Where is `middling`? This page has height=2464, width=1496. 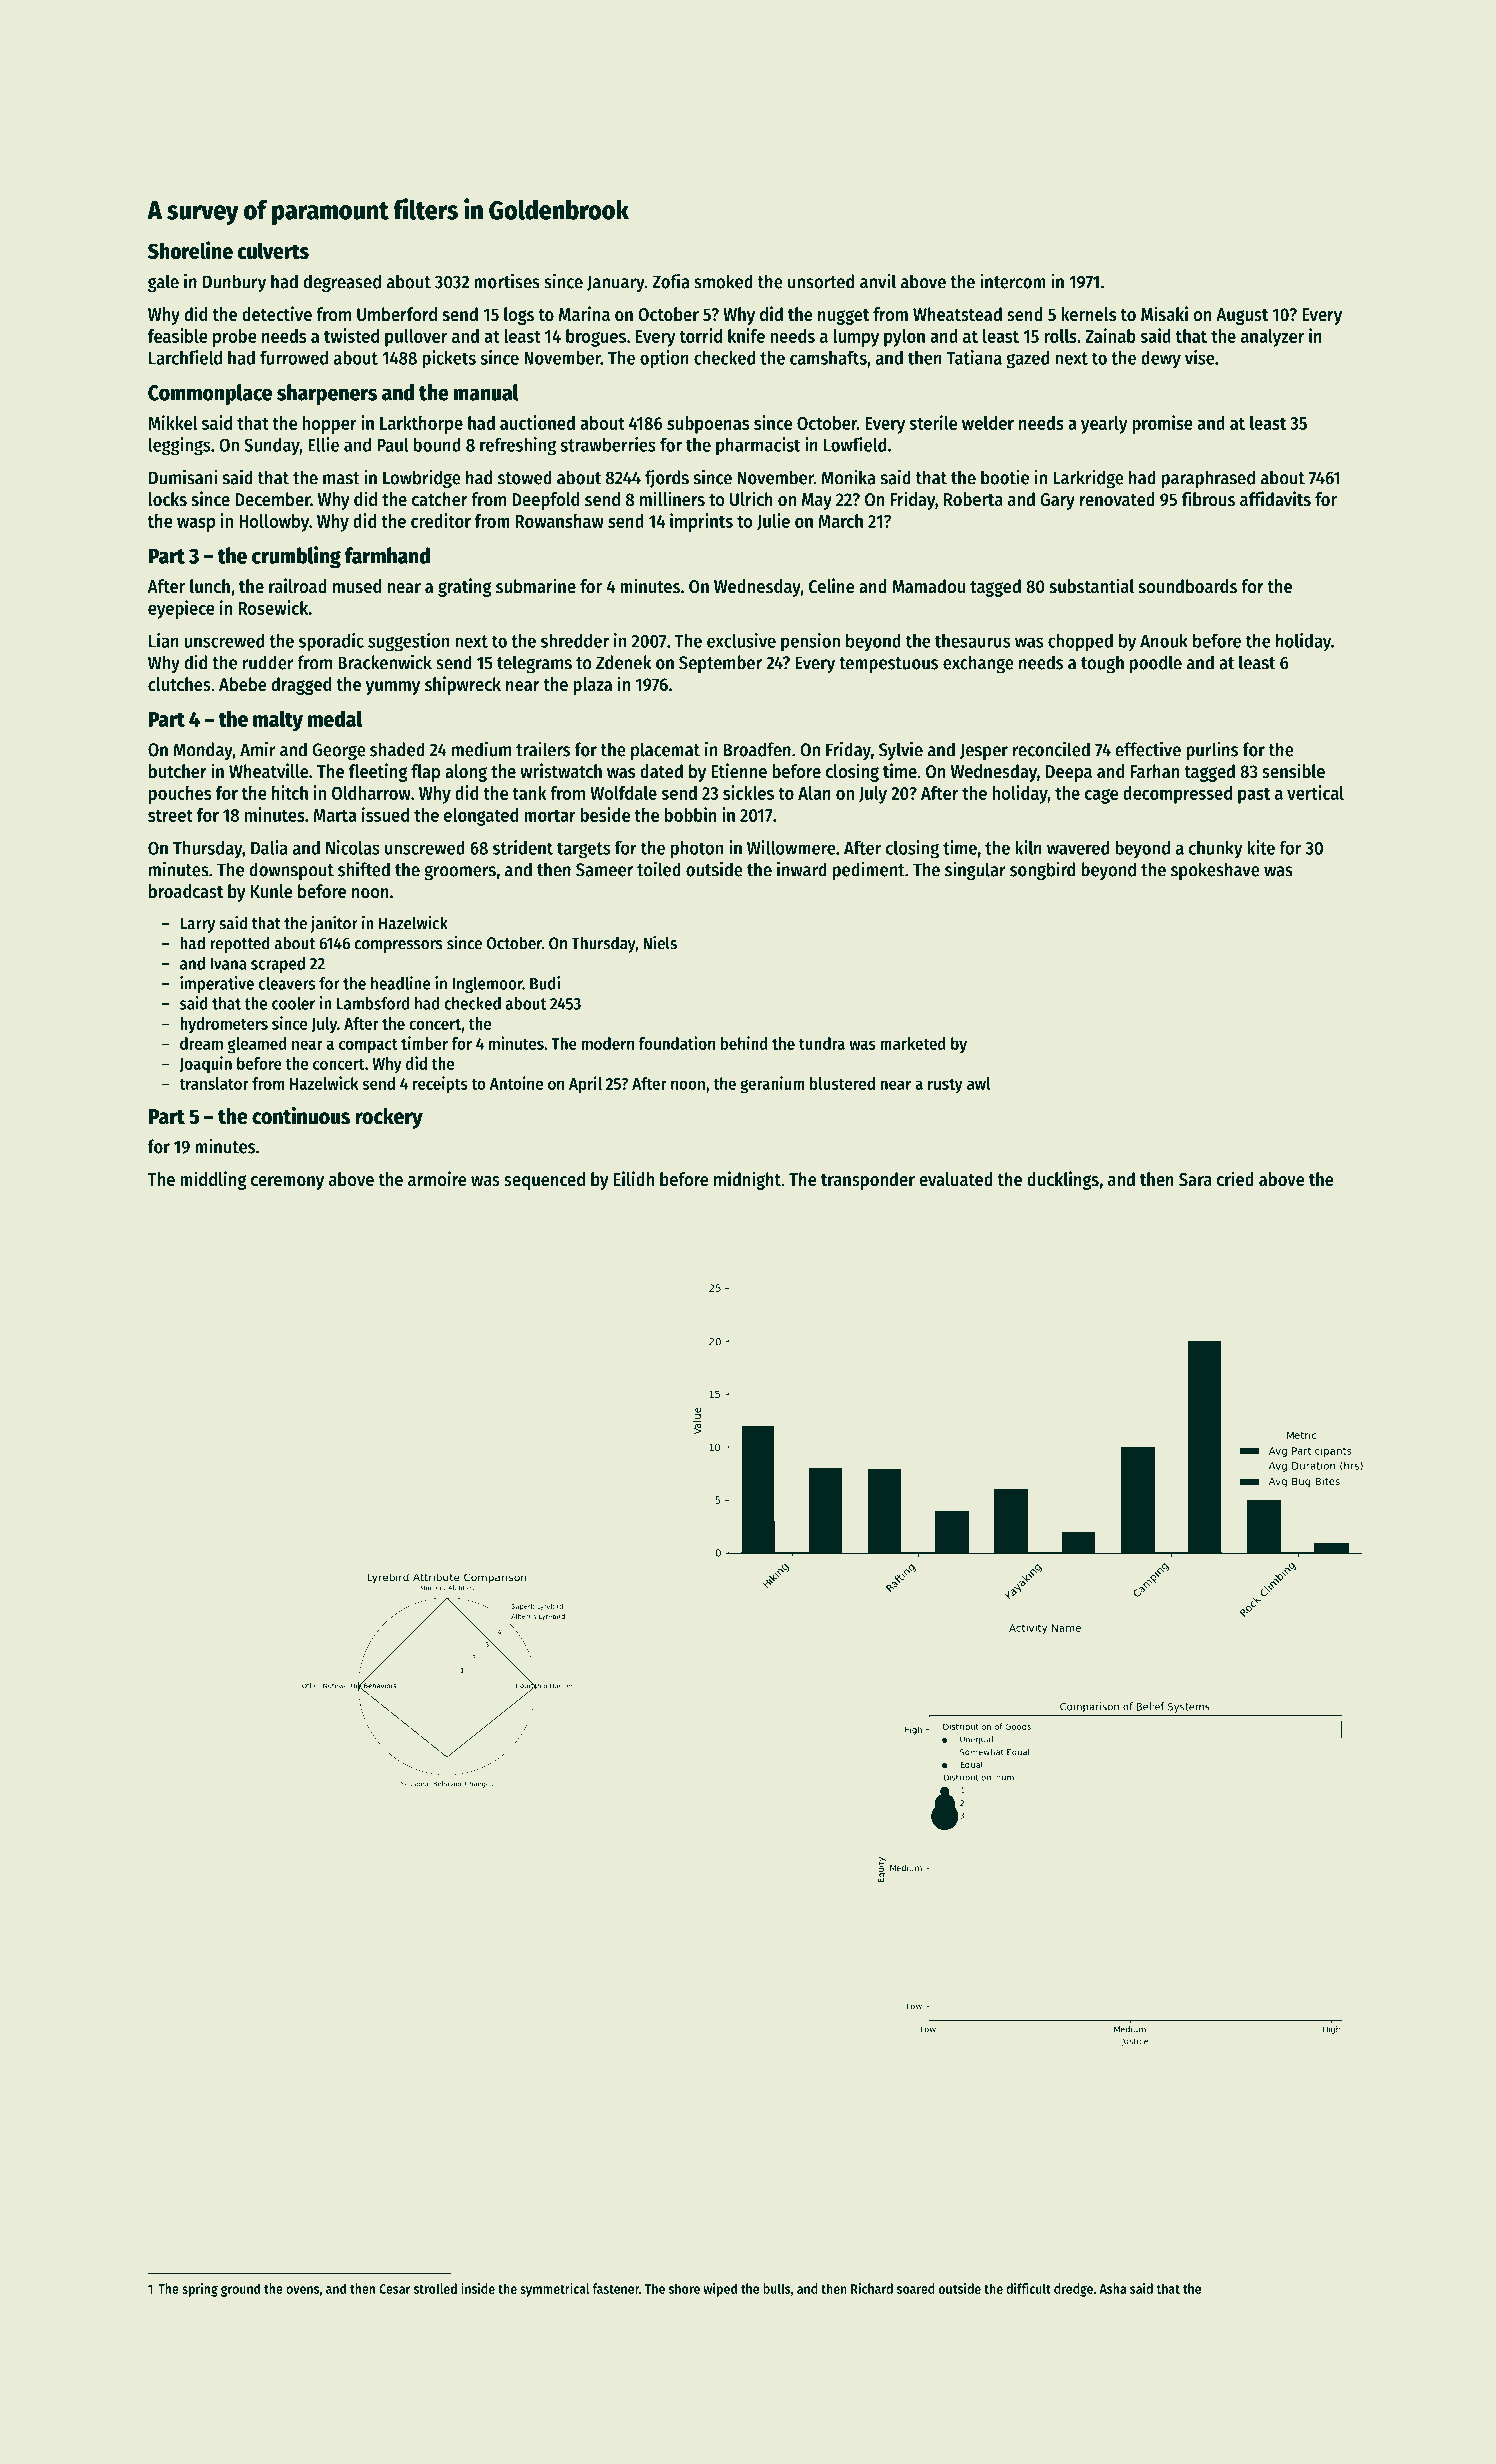
middling is located at coordinates (213, 1180).
